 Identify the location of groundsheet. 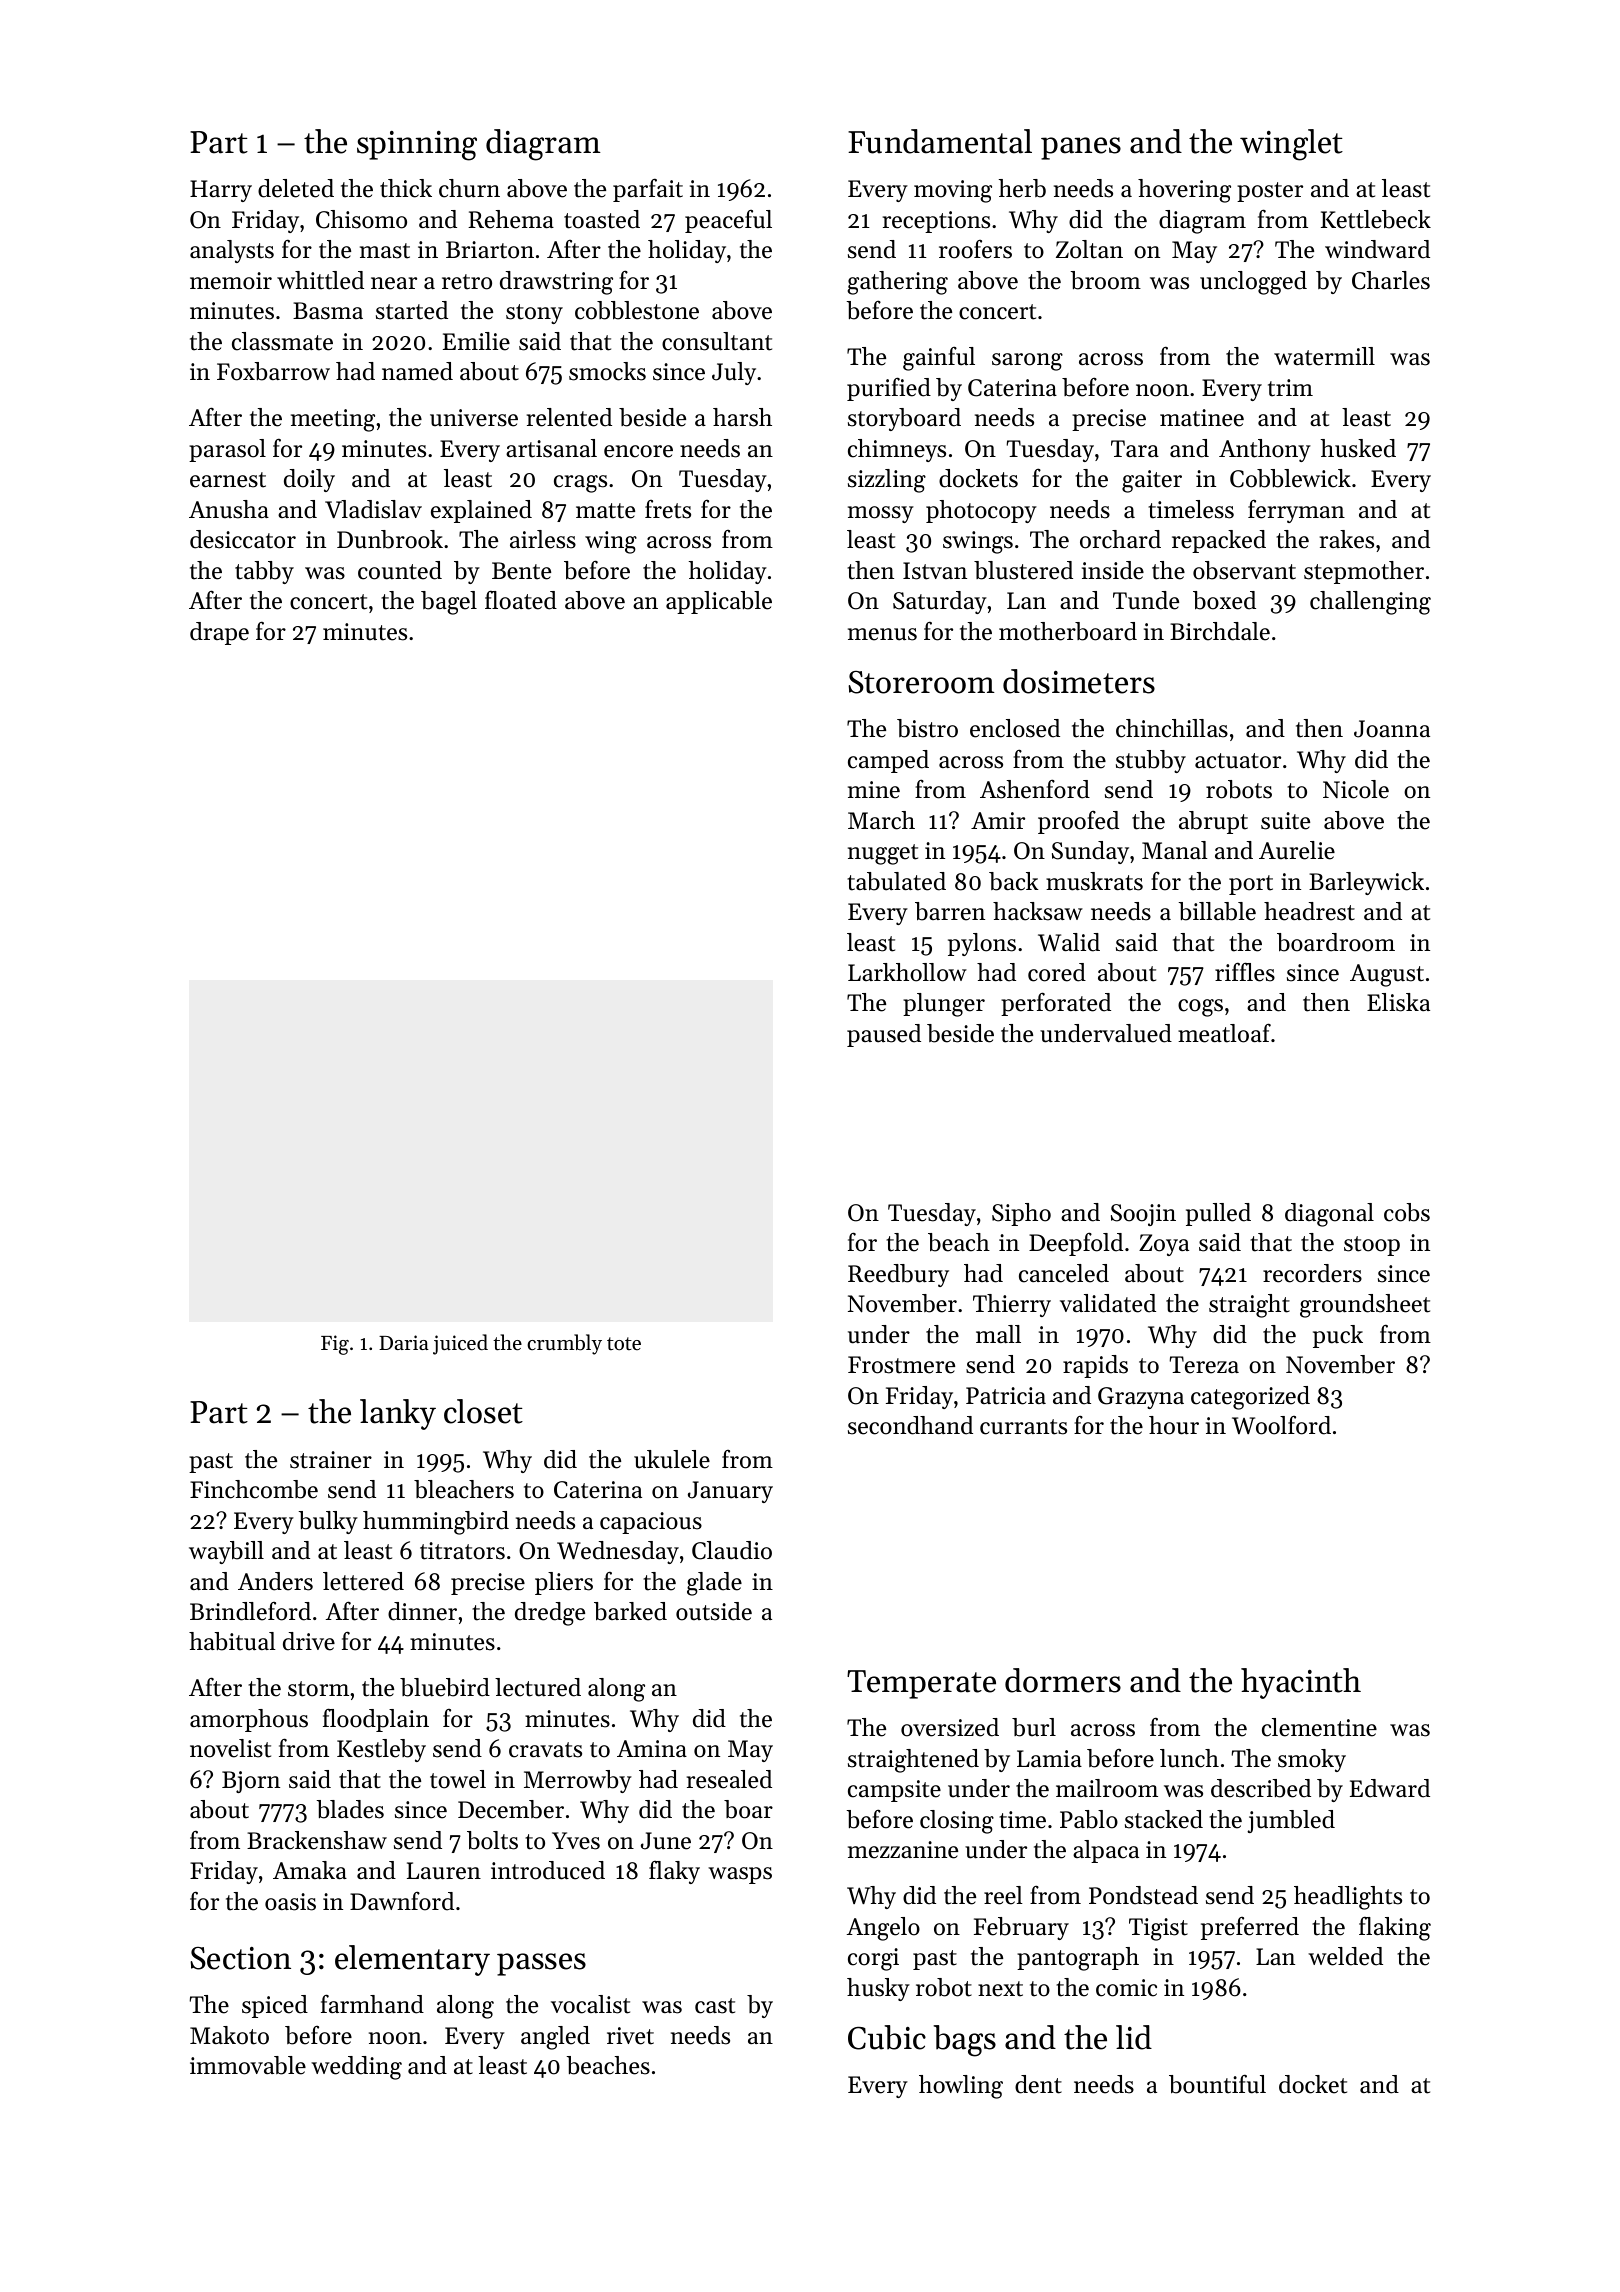
(1365, 1306).
